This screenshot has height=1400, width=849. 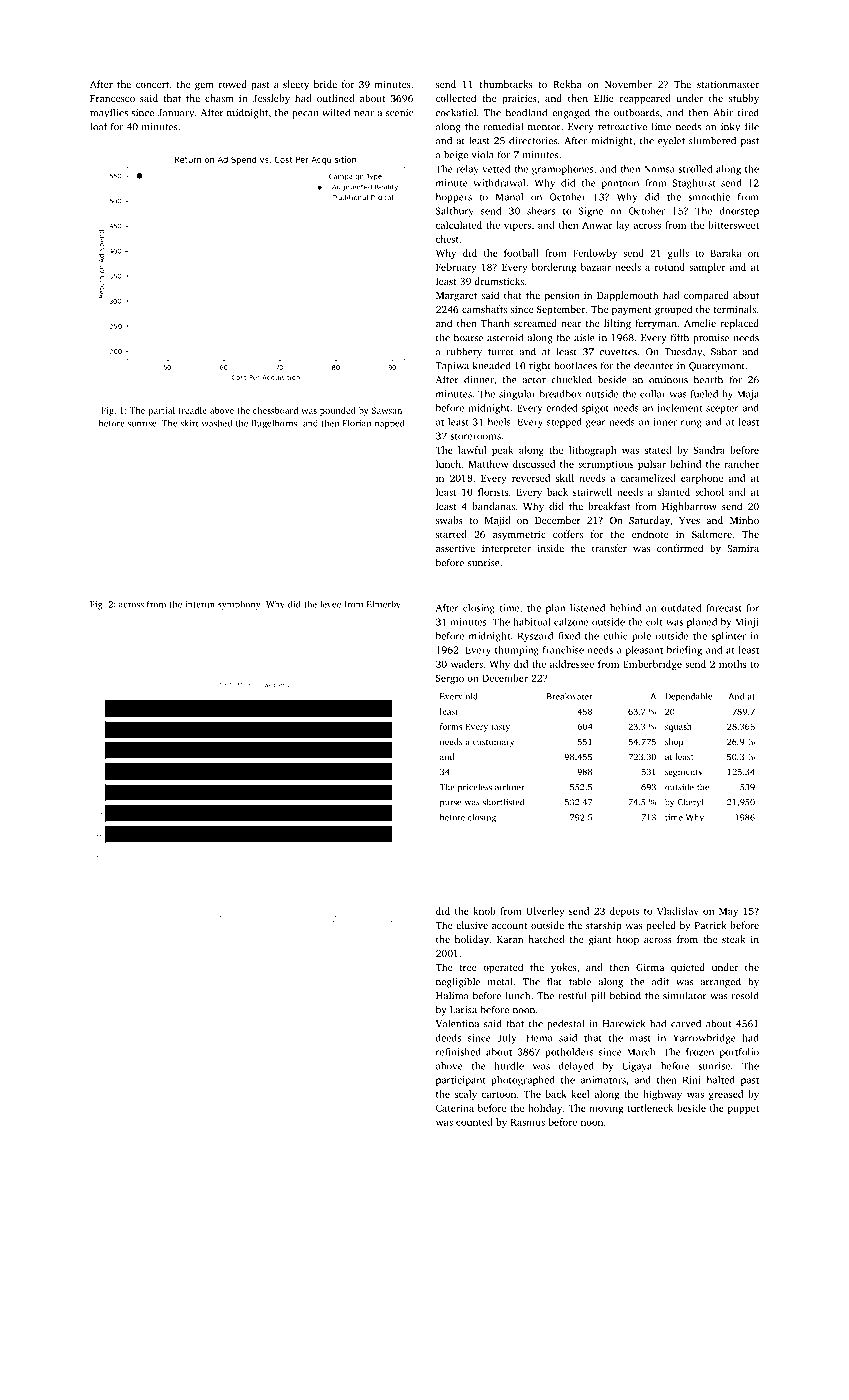 What do you see at coordinates (458, 982) in the screenshot?
I see `negligible` at bounding box center [458, 982].
